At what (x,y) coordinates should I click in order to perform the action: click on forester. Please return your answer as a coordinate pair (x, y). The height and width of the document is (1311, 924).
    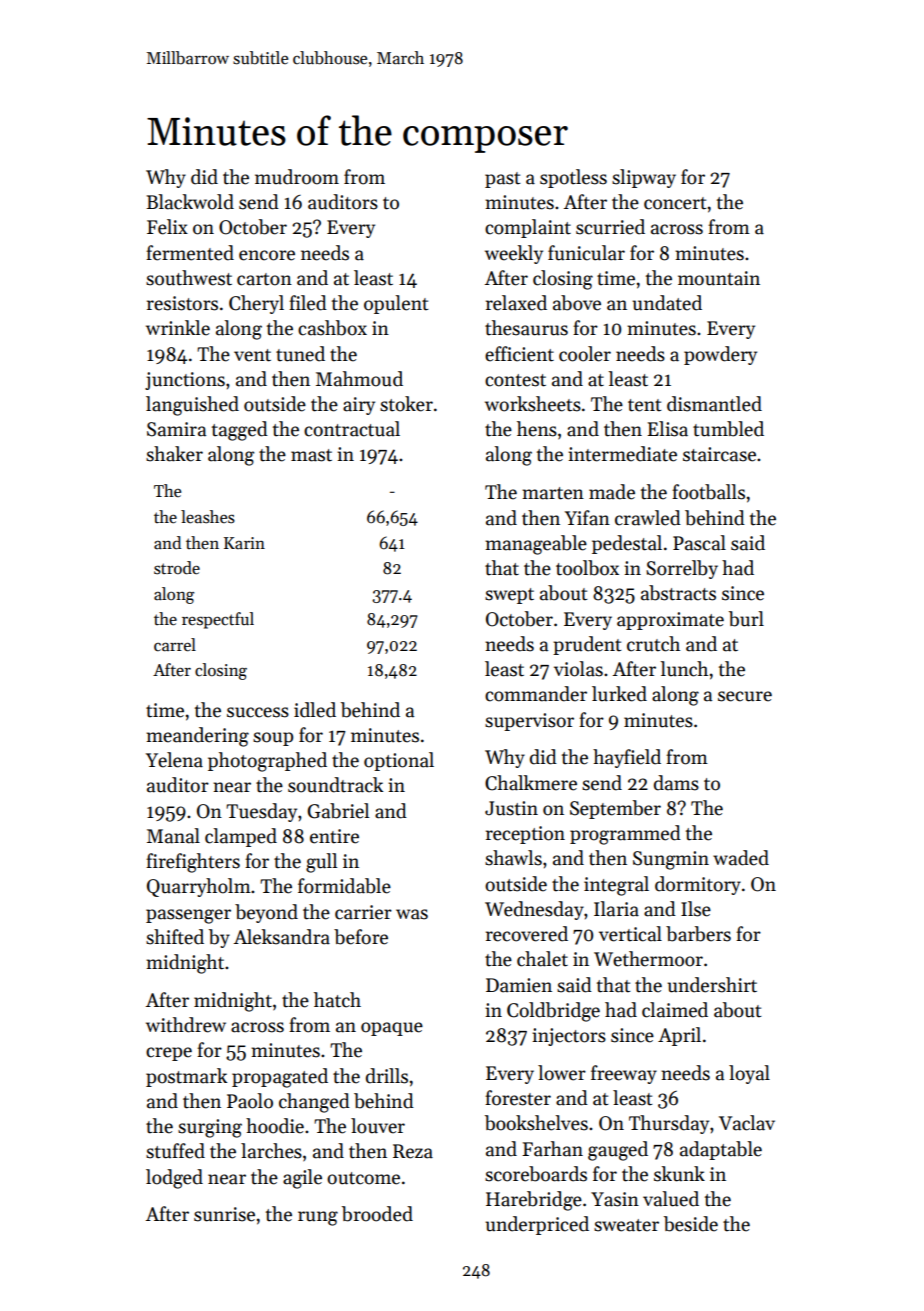
    Looking at the image, I should click on (518, 1098).
